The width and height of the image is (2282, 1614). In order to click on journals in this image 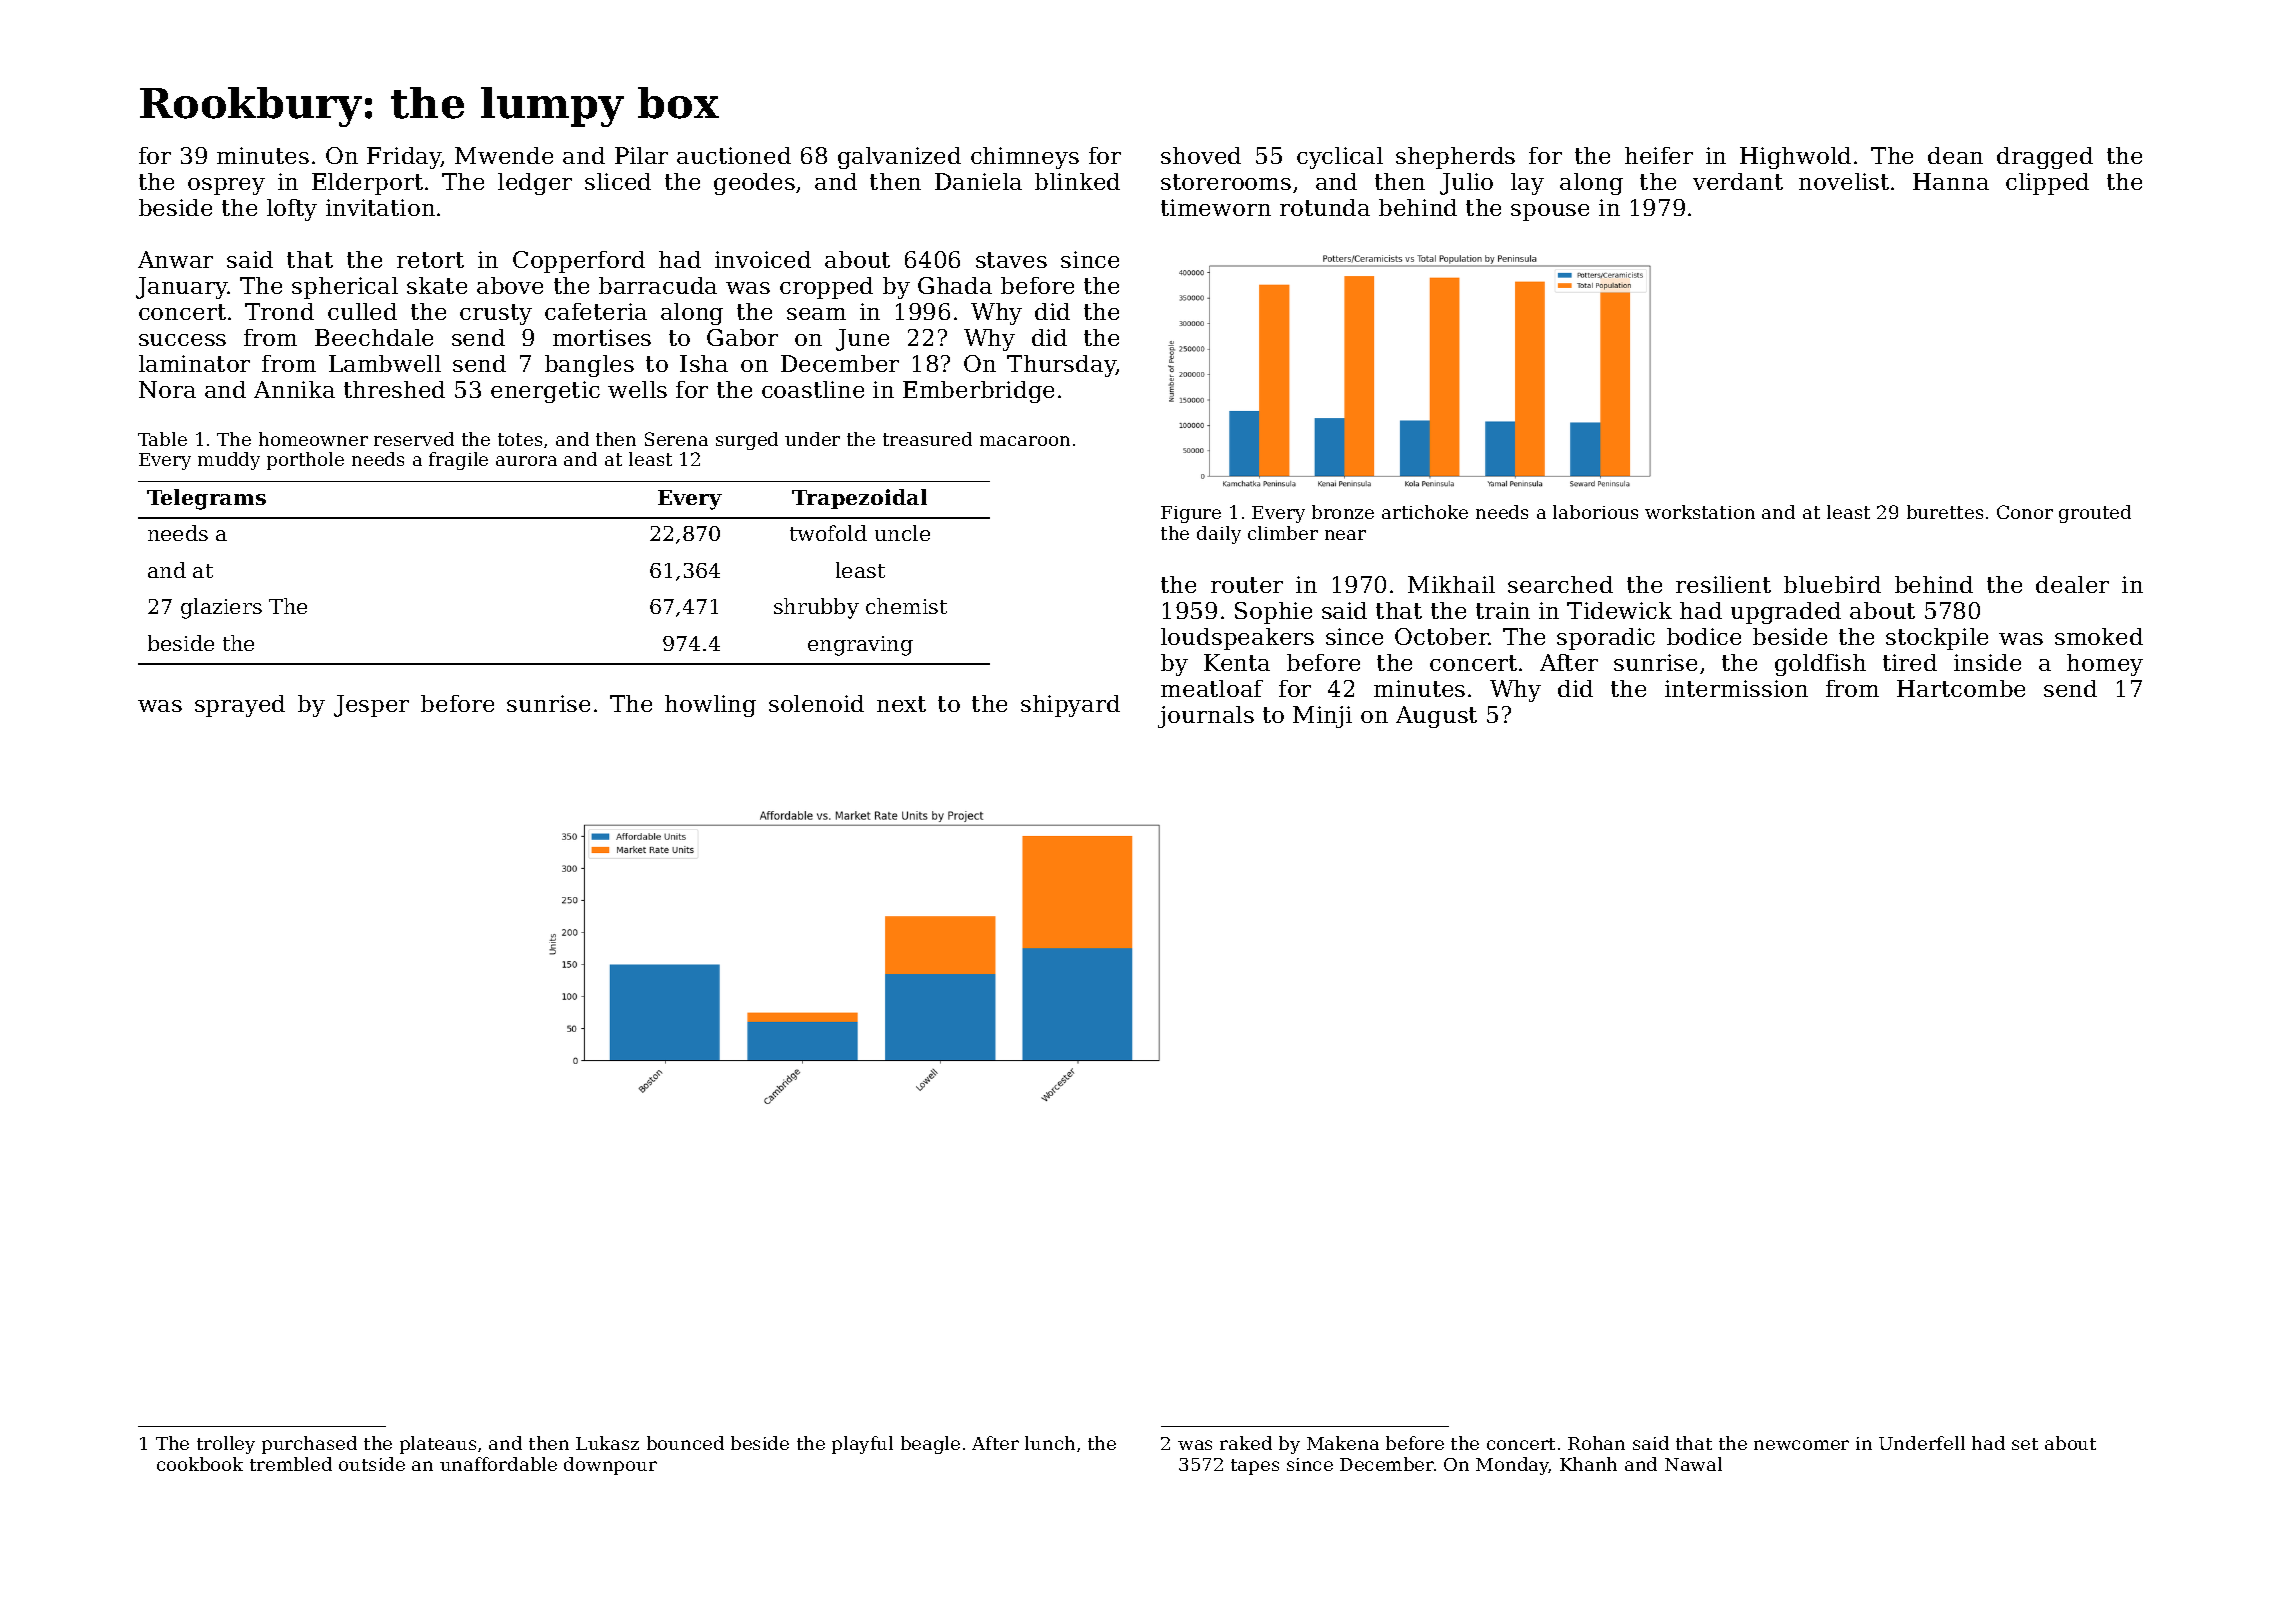, I will do `click(1206, 717)`.
